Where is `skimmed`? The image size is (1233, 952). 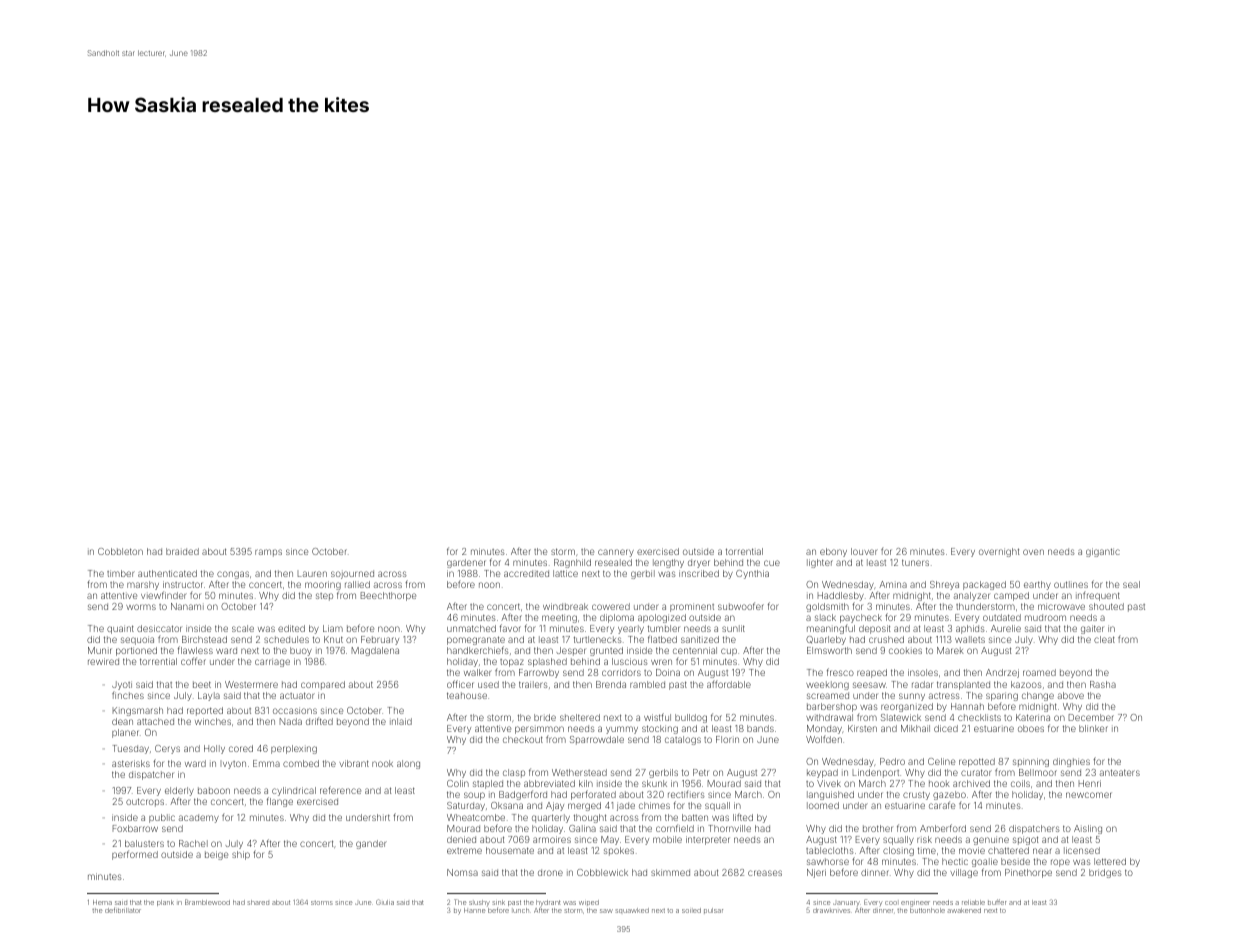
skimmed is located at coordinates (670, 872).
